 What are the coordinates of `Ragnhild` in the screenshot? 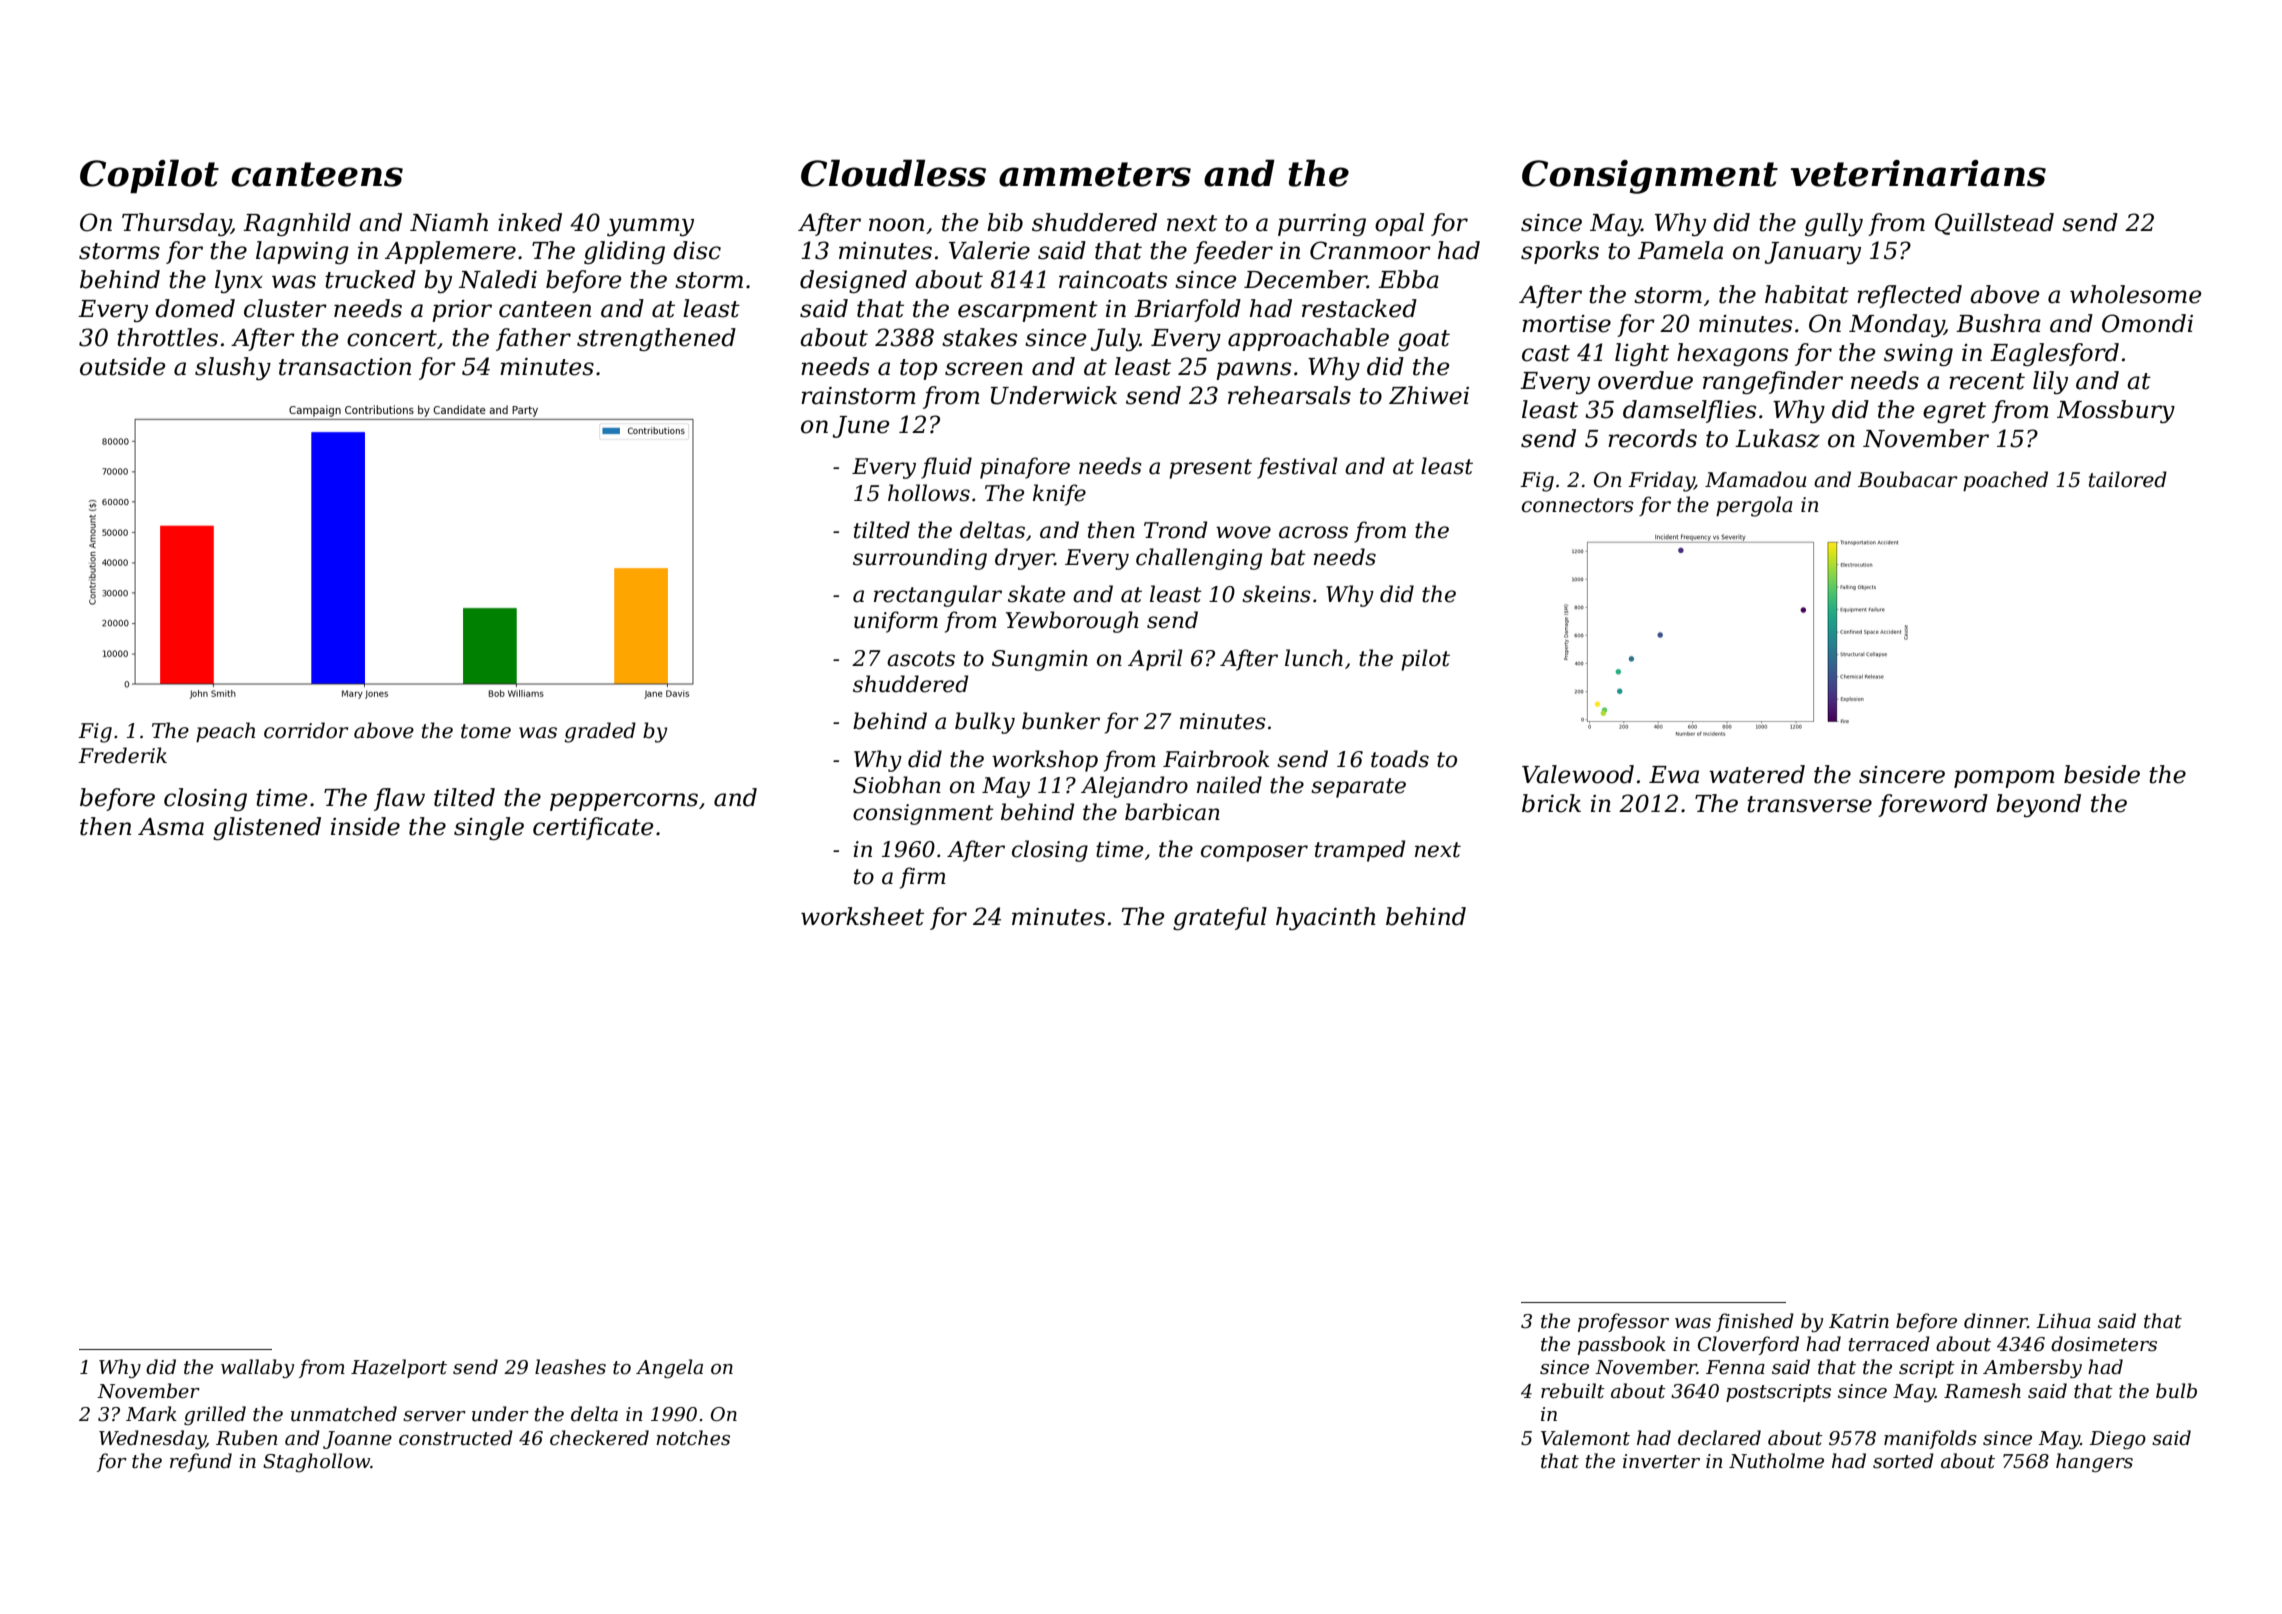 It's located at (297, 224).
